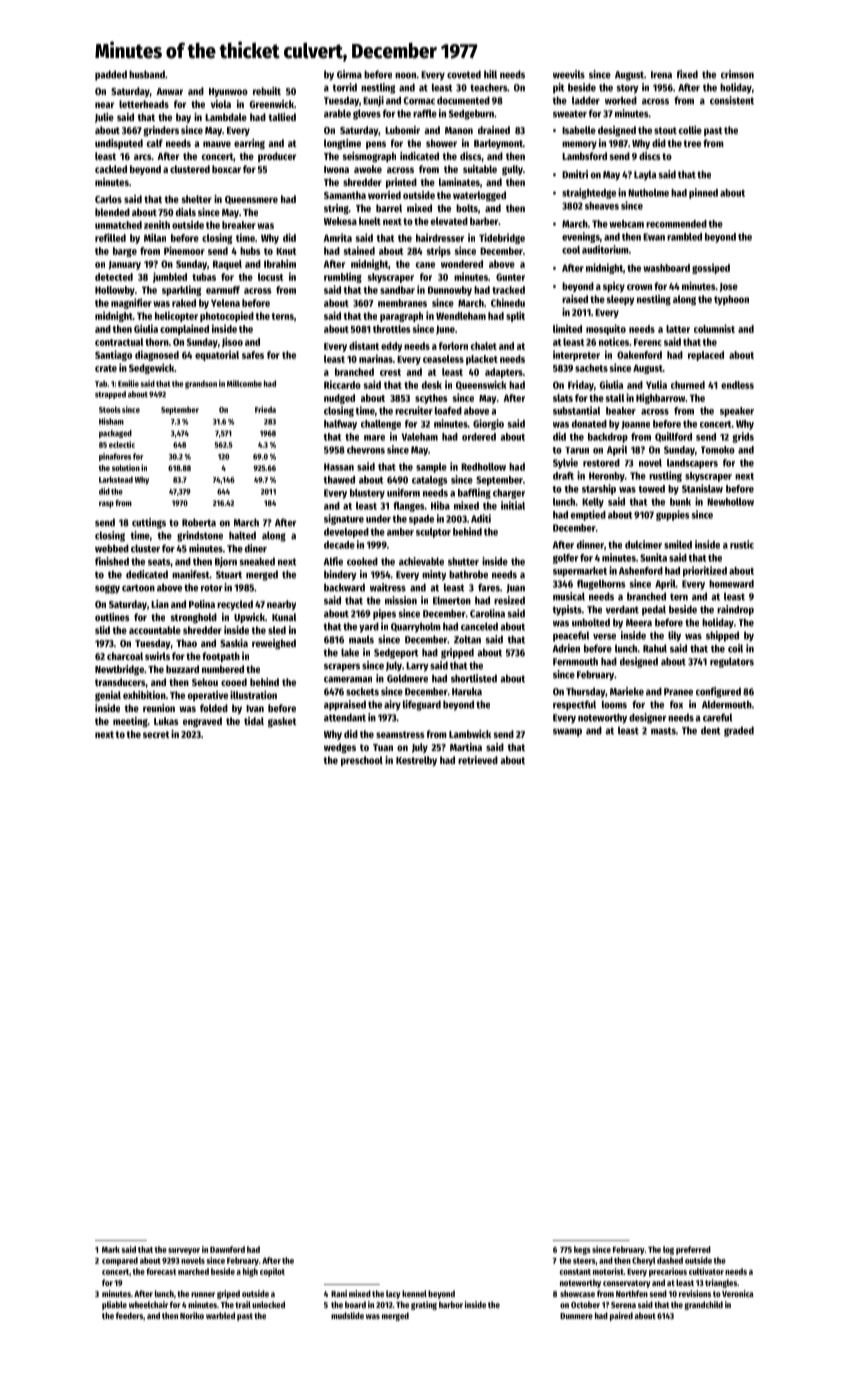 The image size is (849, 1400). Describe the element at coordinates (405, 75) in the image. I see `noon` at that location.
